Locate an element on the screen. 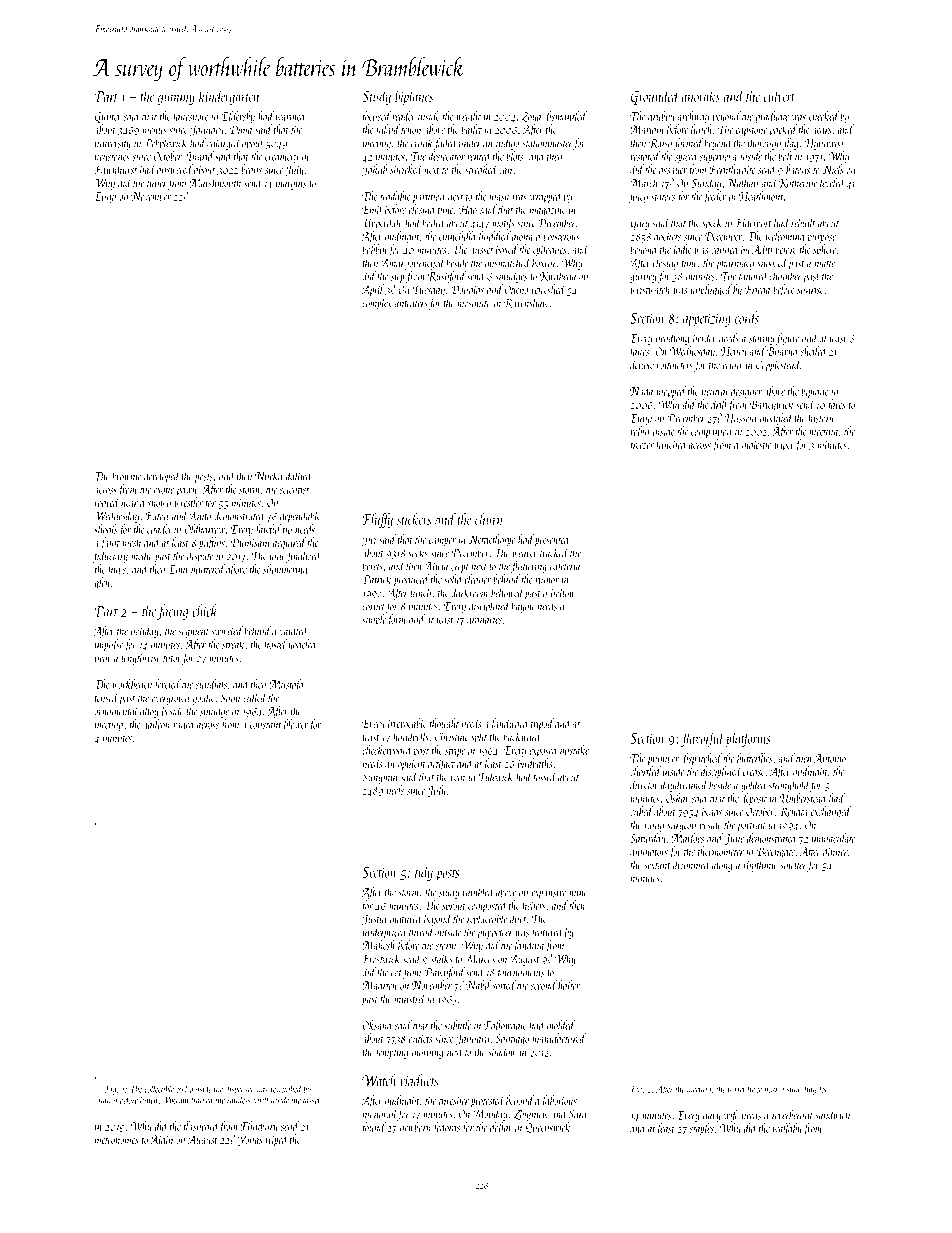 This screenshot has width=952, height=1233. dollar is located at coordinates (501, 1127).
